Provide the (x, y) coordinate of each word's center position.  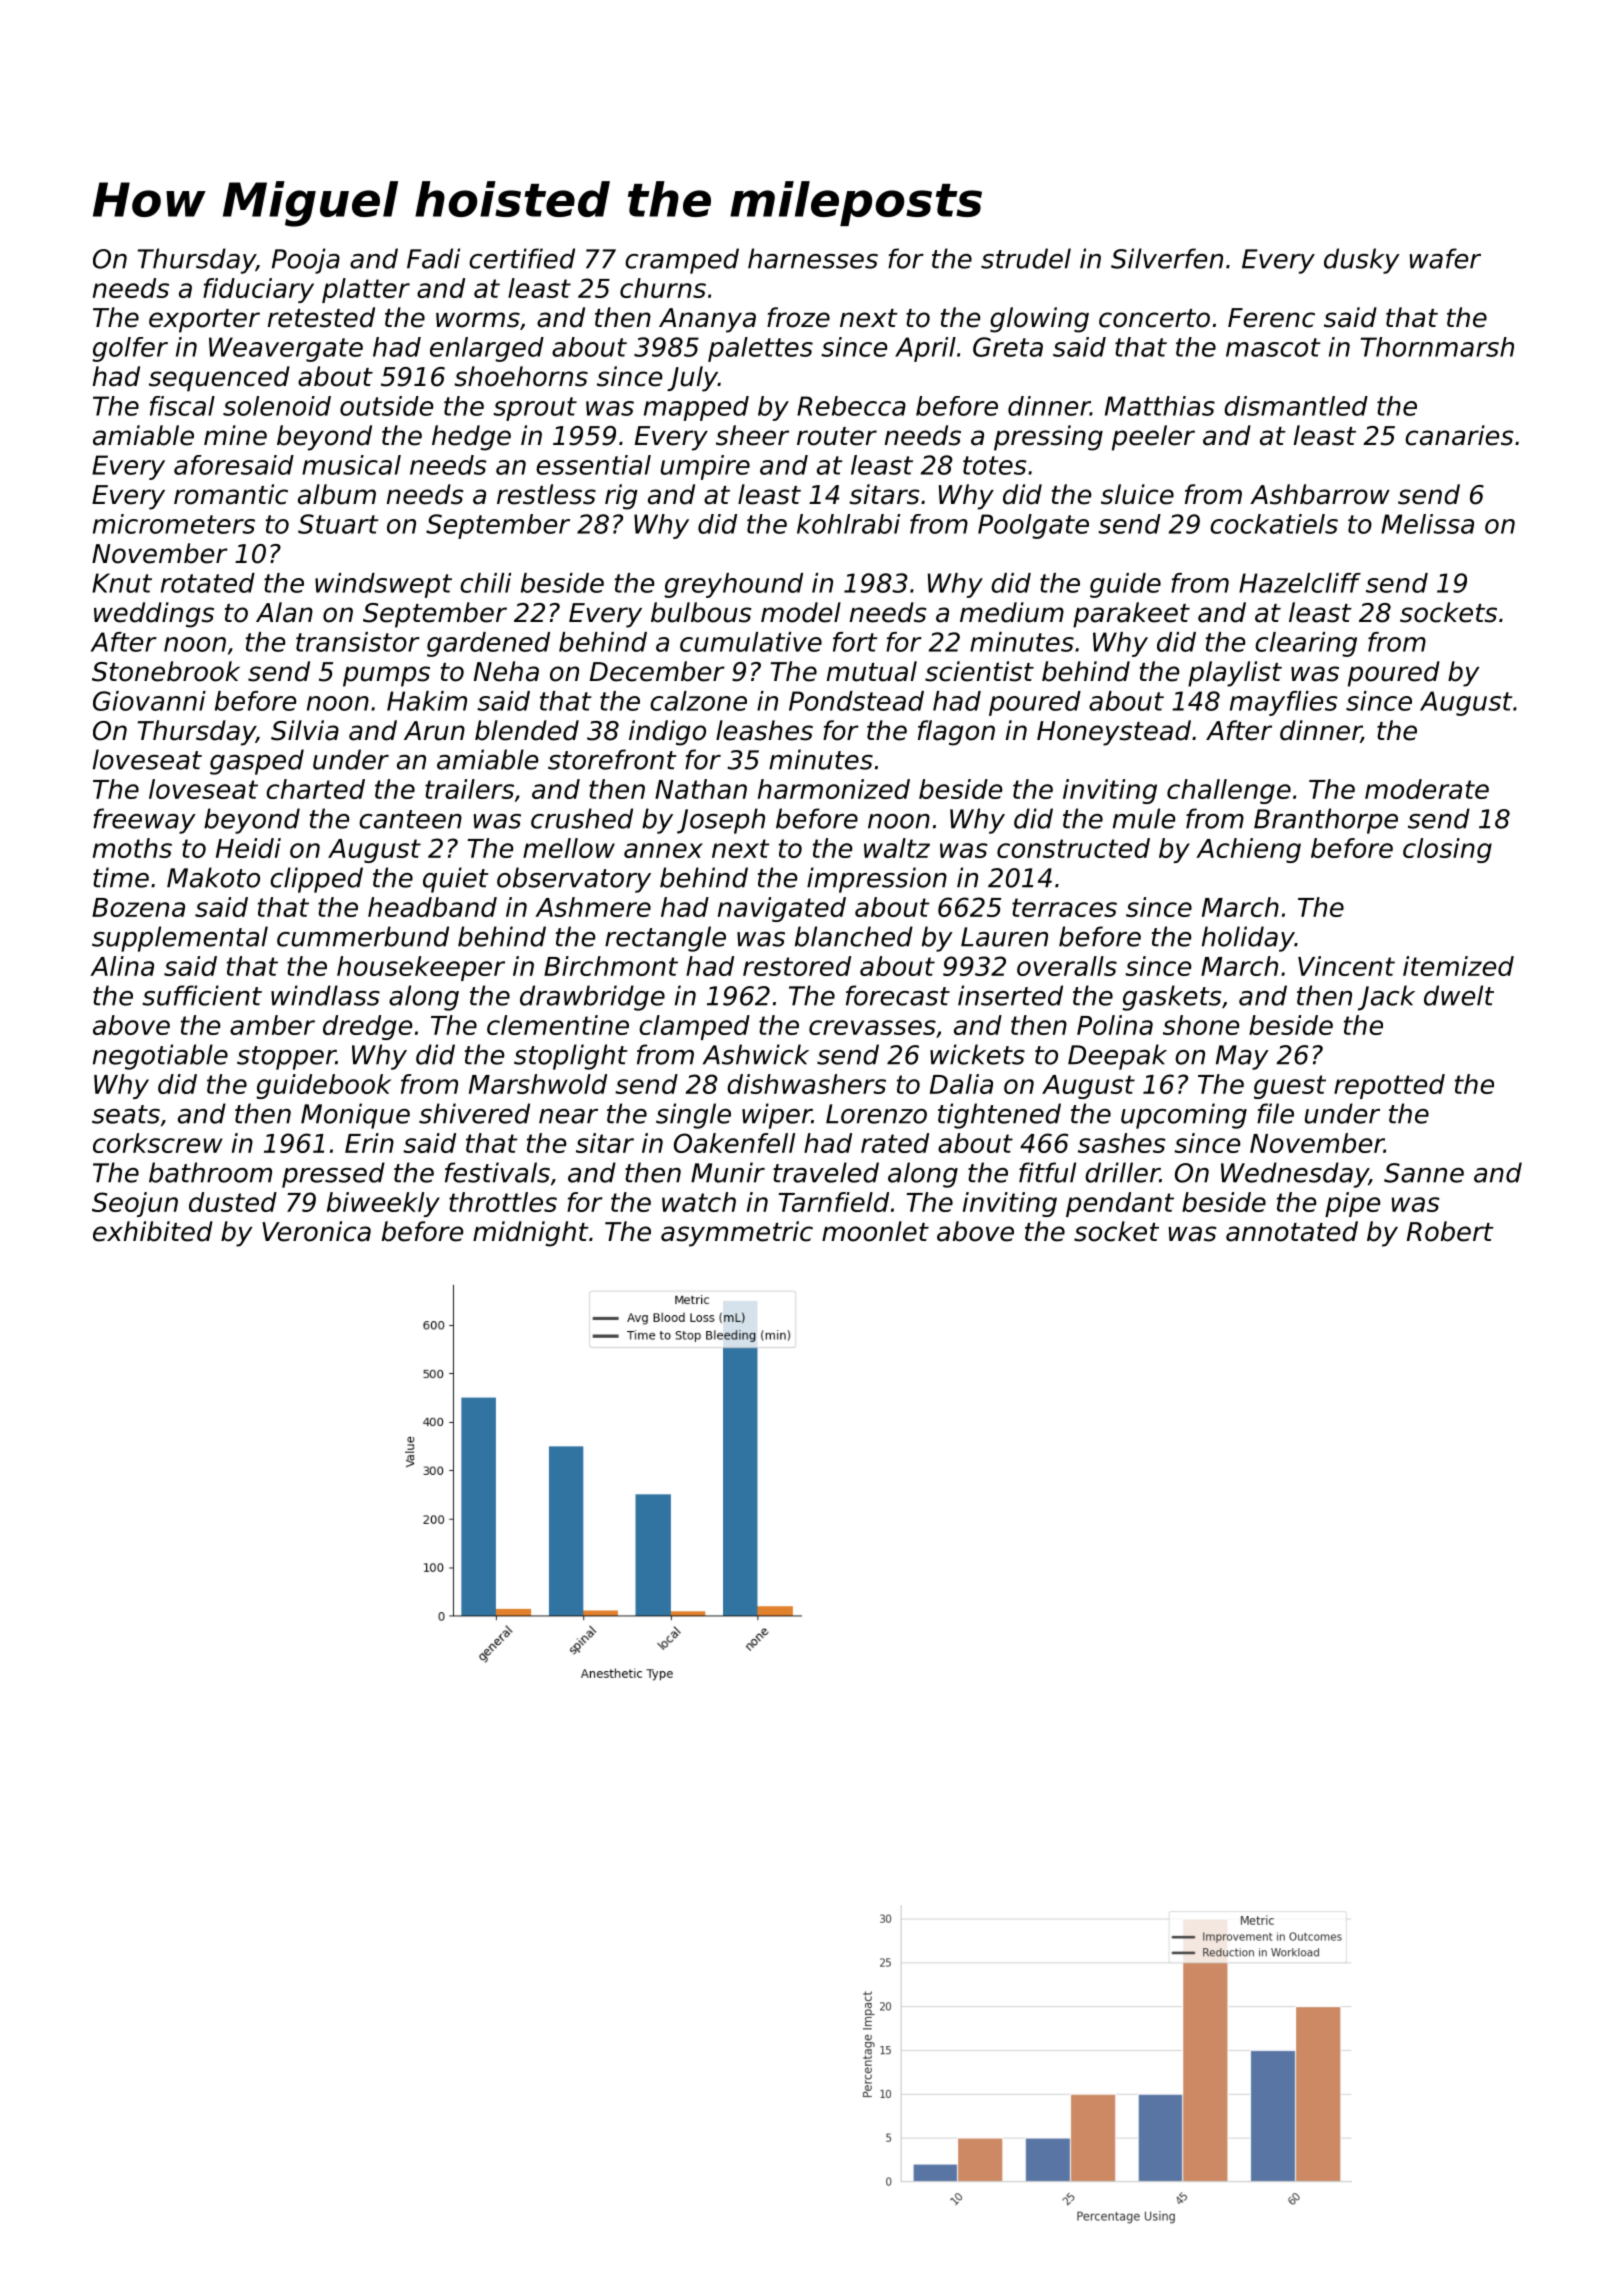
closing (1447, 850)
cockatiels (1274, 524)
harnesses (813, 258)
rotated (208, 583)
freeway (144, 821)
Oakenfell (734, 1143)
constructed (1073, 848)
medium (1012, 612)
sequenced (219, 379)
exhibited (153, 1231)
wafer (1445, 258)
